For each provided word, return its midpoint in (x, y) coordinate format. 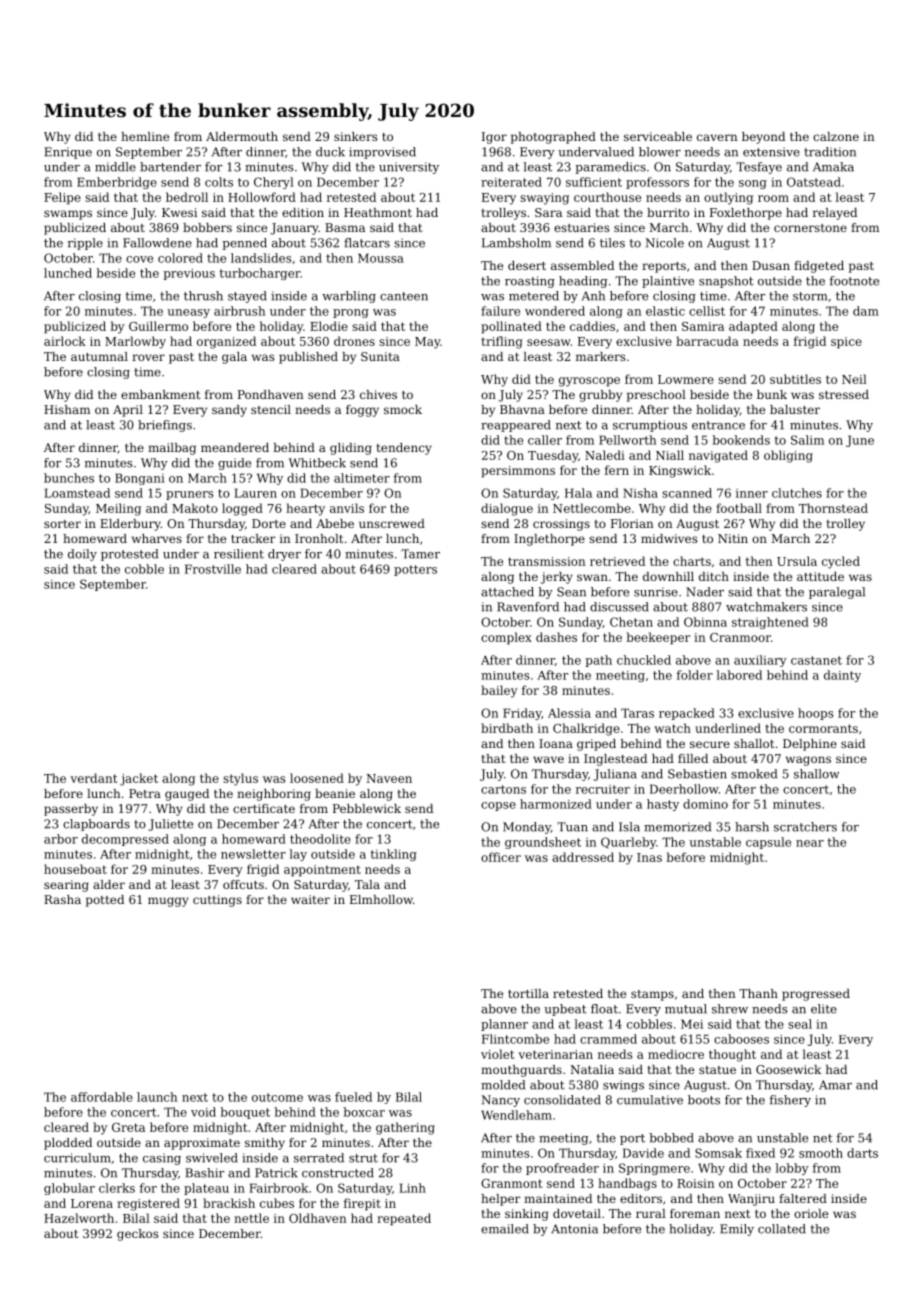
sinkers (355, 136)
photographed (553, 138)
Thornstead (833, 508)
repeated (404, 1219)
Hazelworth (79, 1218)
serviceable (658, 136)
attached (507, 592)
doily (82, 555)
